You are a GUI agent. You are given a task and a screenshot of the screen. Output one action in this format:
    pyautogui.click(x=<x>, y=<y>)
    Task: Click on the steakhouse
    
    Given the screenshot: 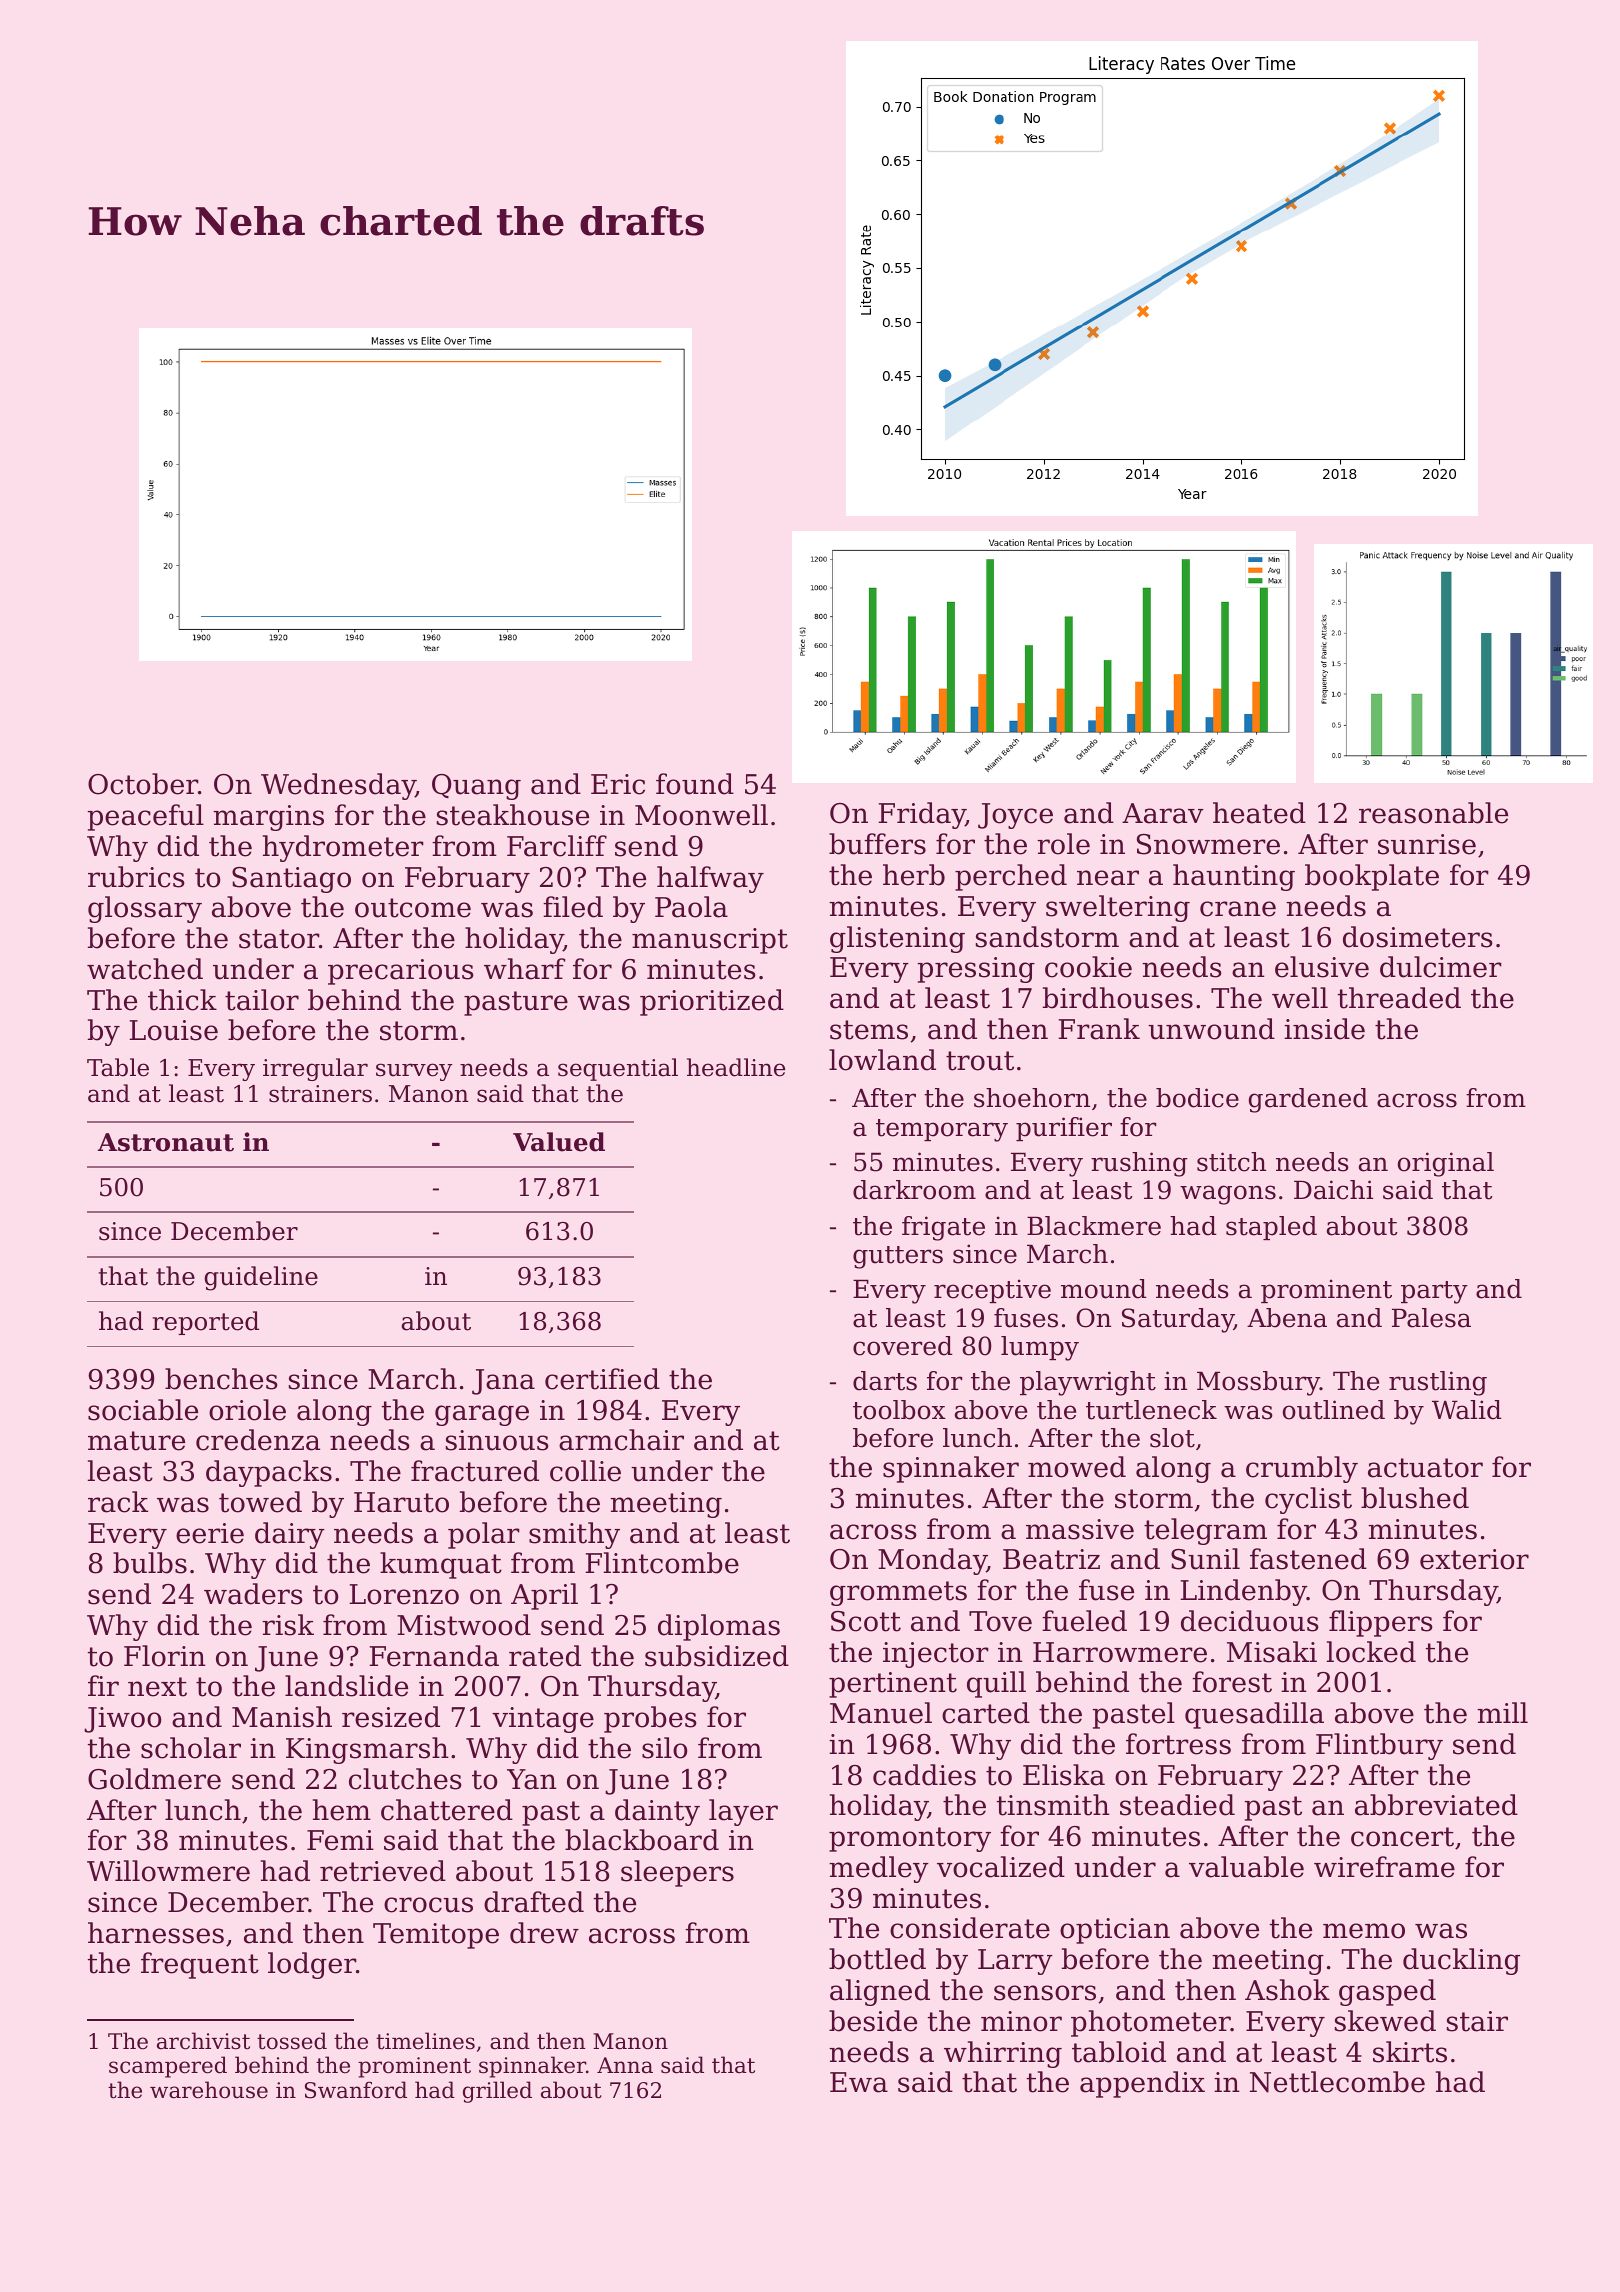 What is the action you would take?
    pyautogui.click(x=513, y=815)
